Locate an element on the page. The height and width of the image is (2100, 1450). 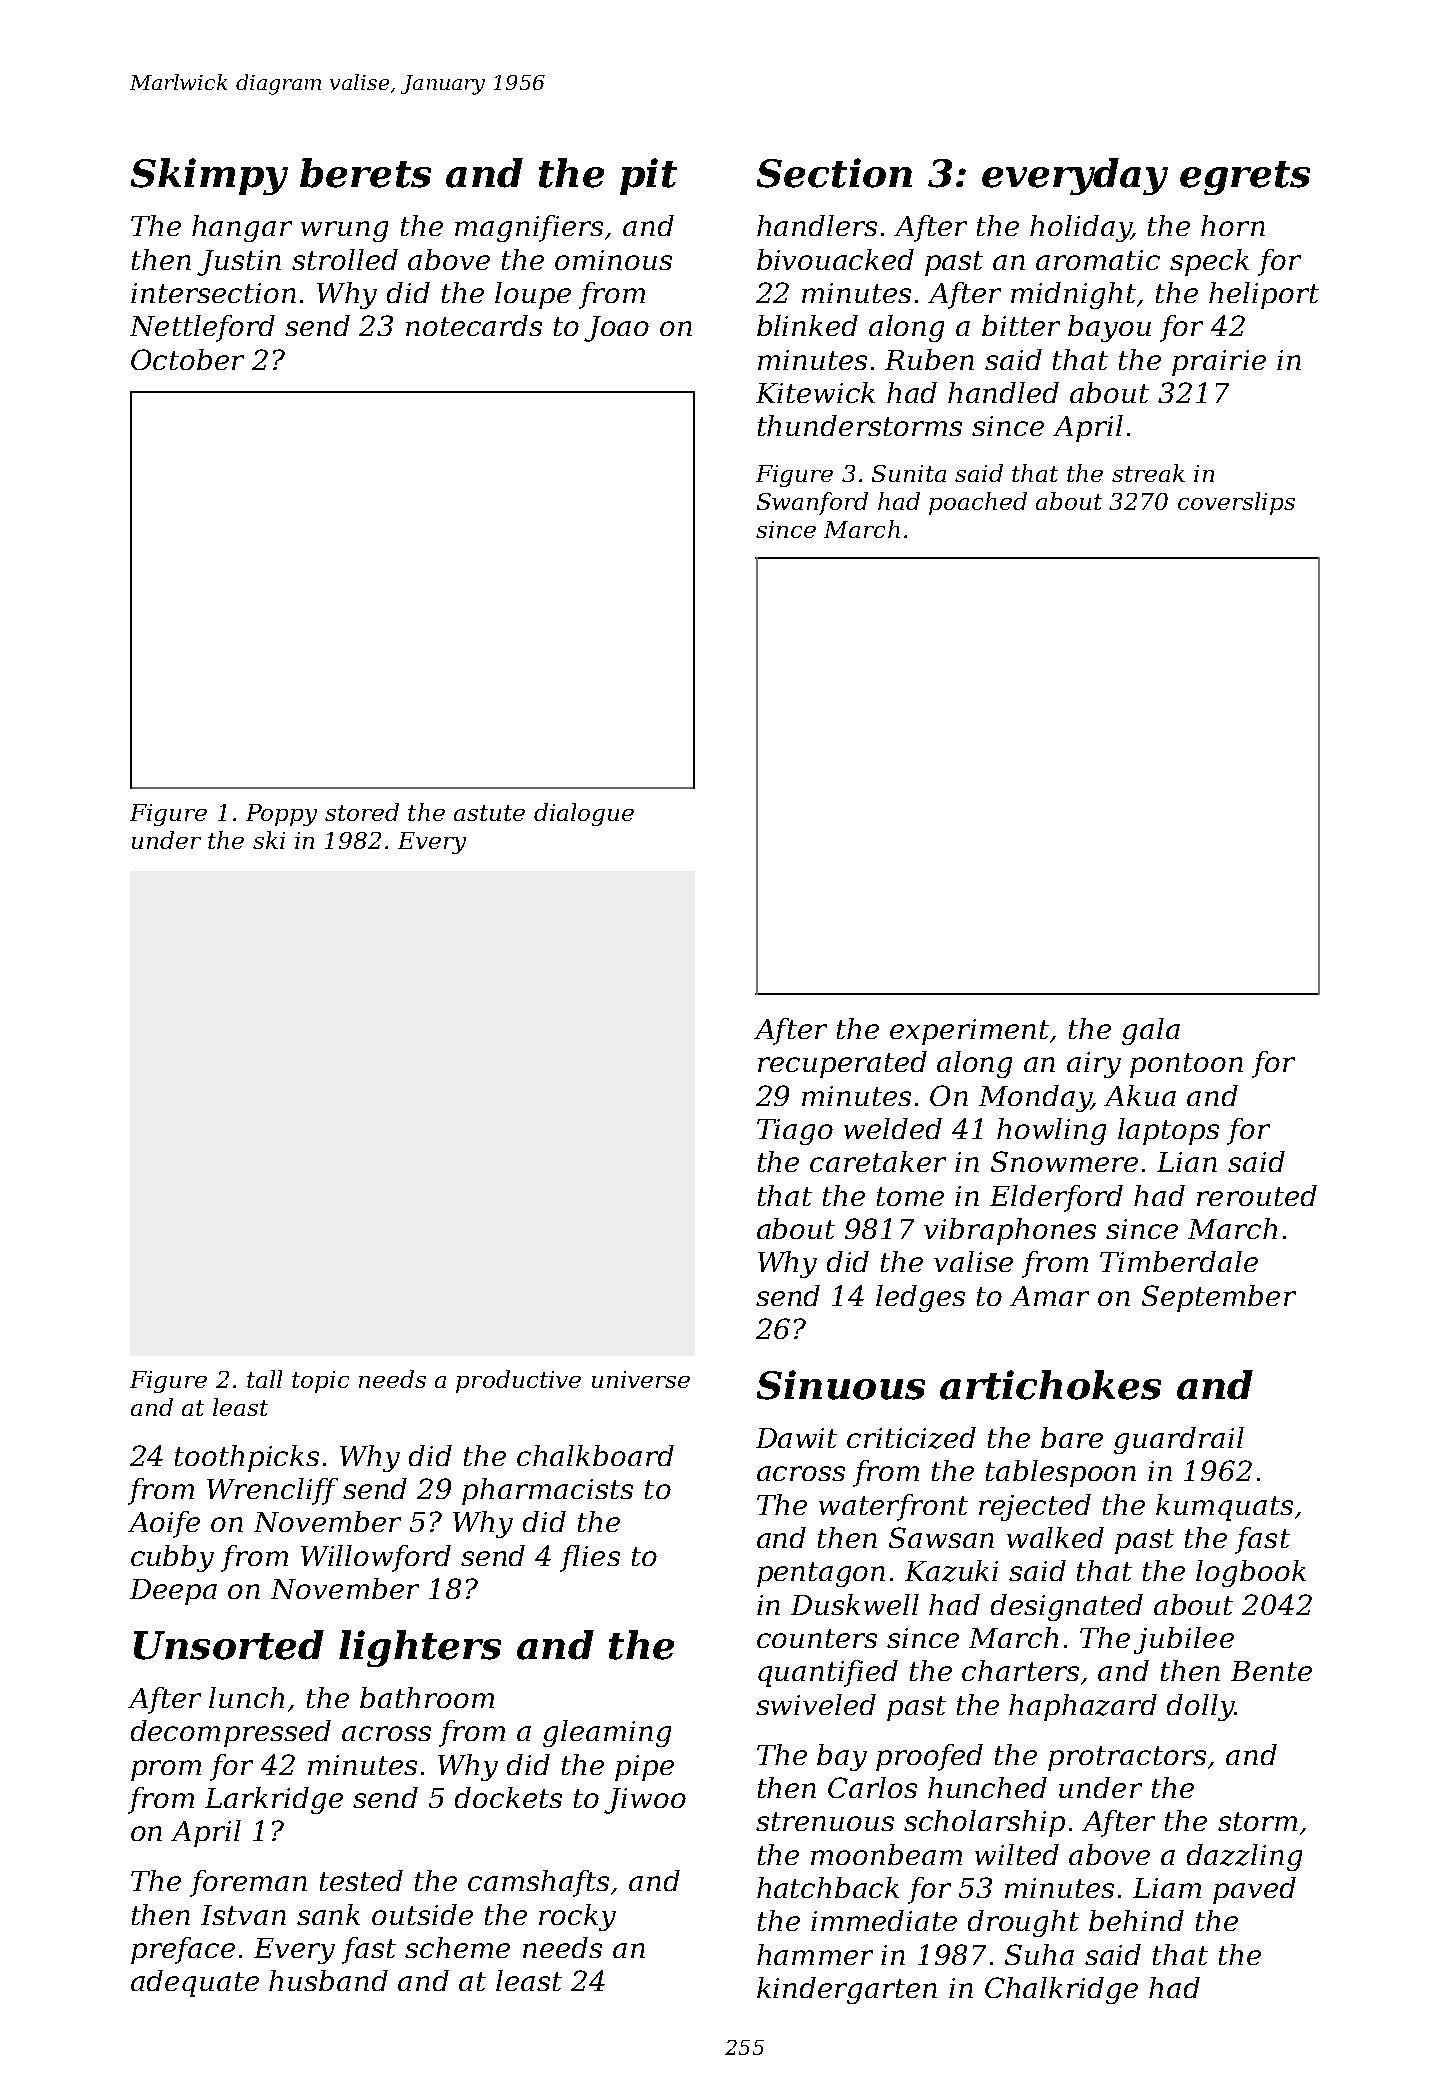
handlers is located at coordinates (817, 225).
